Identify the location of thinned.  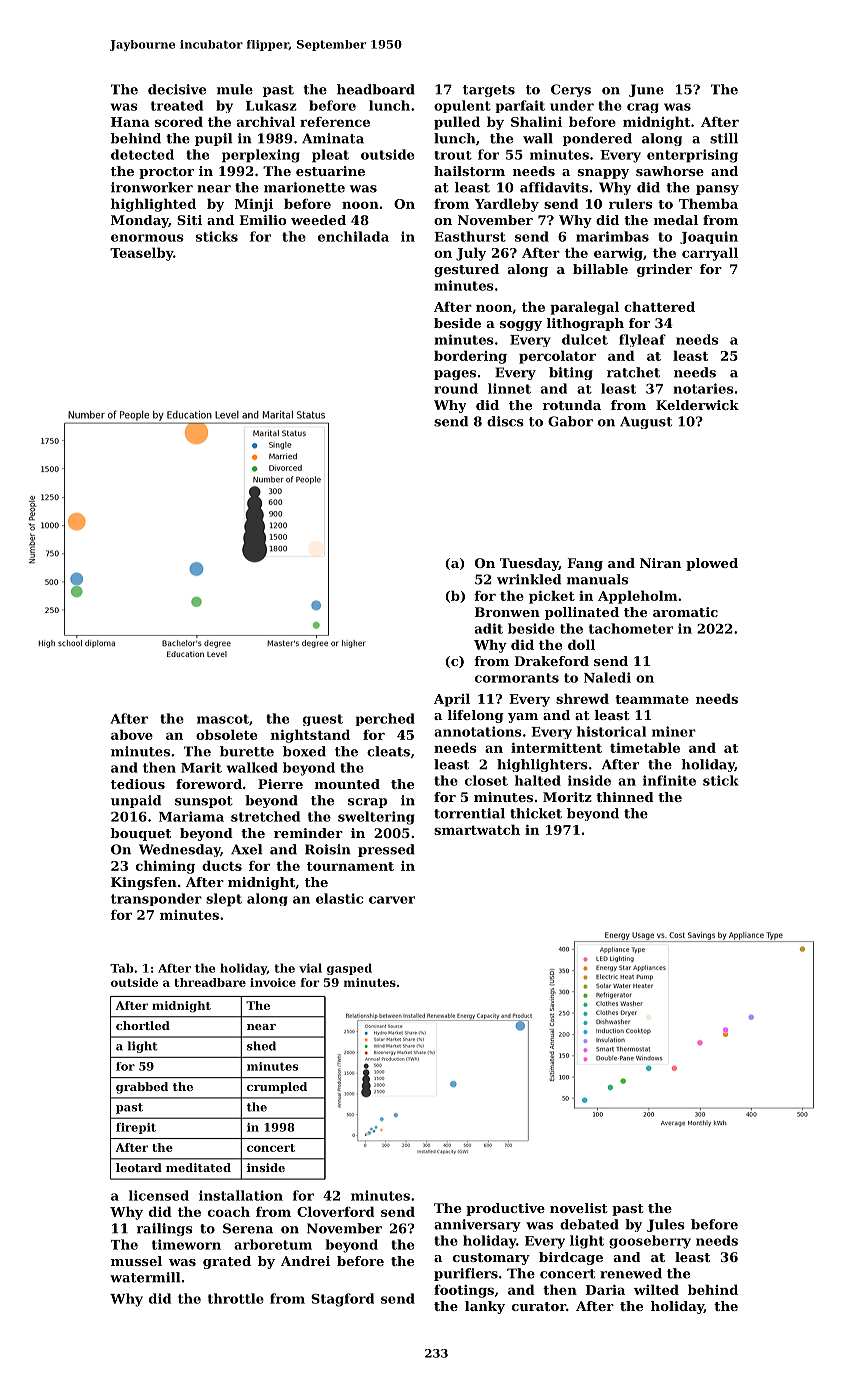
(625, 797).
